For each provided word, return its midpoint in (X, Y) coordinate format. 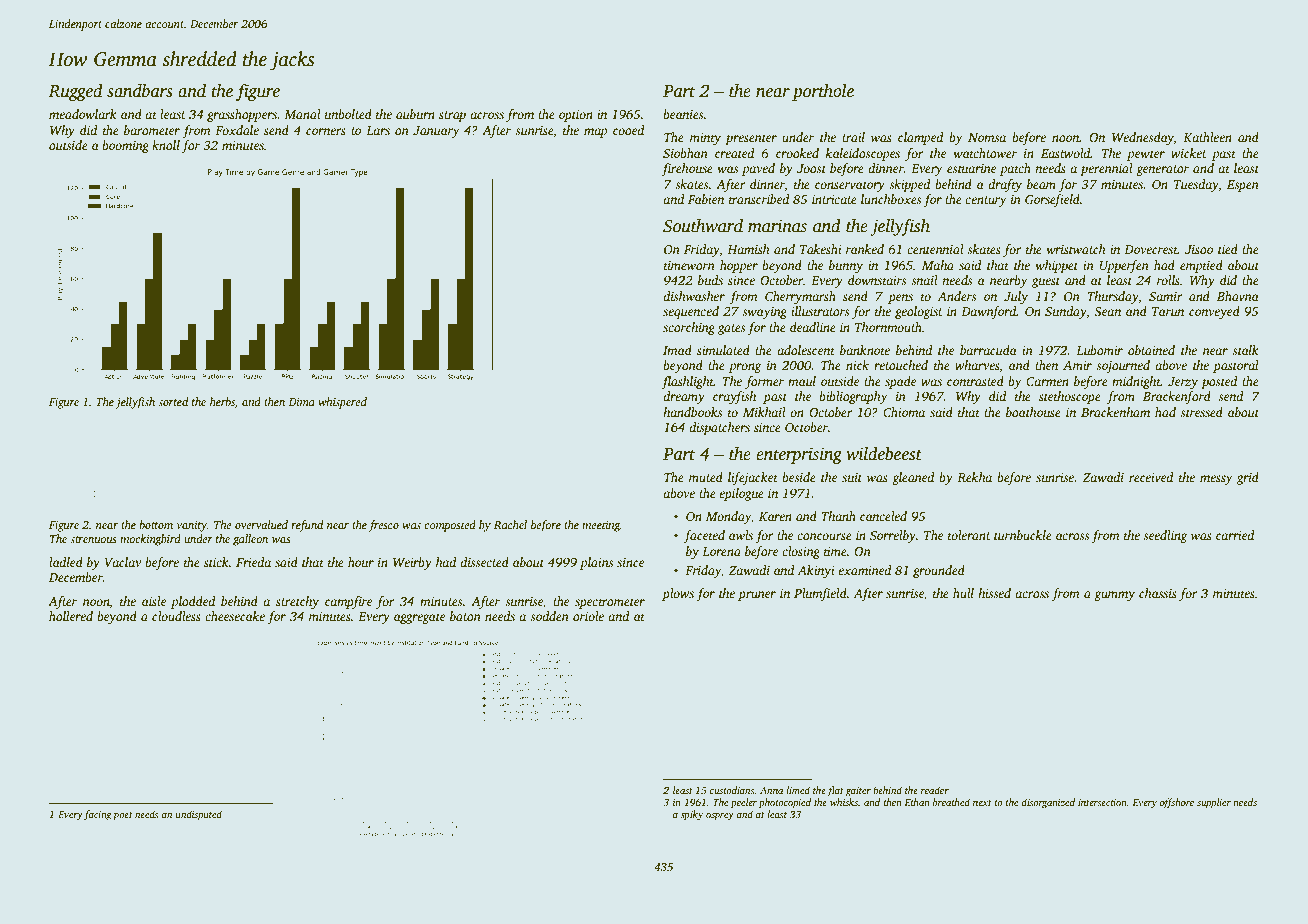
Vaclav (123, 562)
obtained (1151, 350)
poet (123, 816)
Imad (677, 350)
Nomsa (987, 137)
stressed (1201, 412)
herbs (222, 401)
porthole (823, 92)
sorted (173, 401)
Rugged (75, 92)
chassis (1158, 593)
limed (798, 790)
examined (865, 570)
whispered (342, 403)
